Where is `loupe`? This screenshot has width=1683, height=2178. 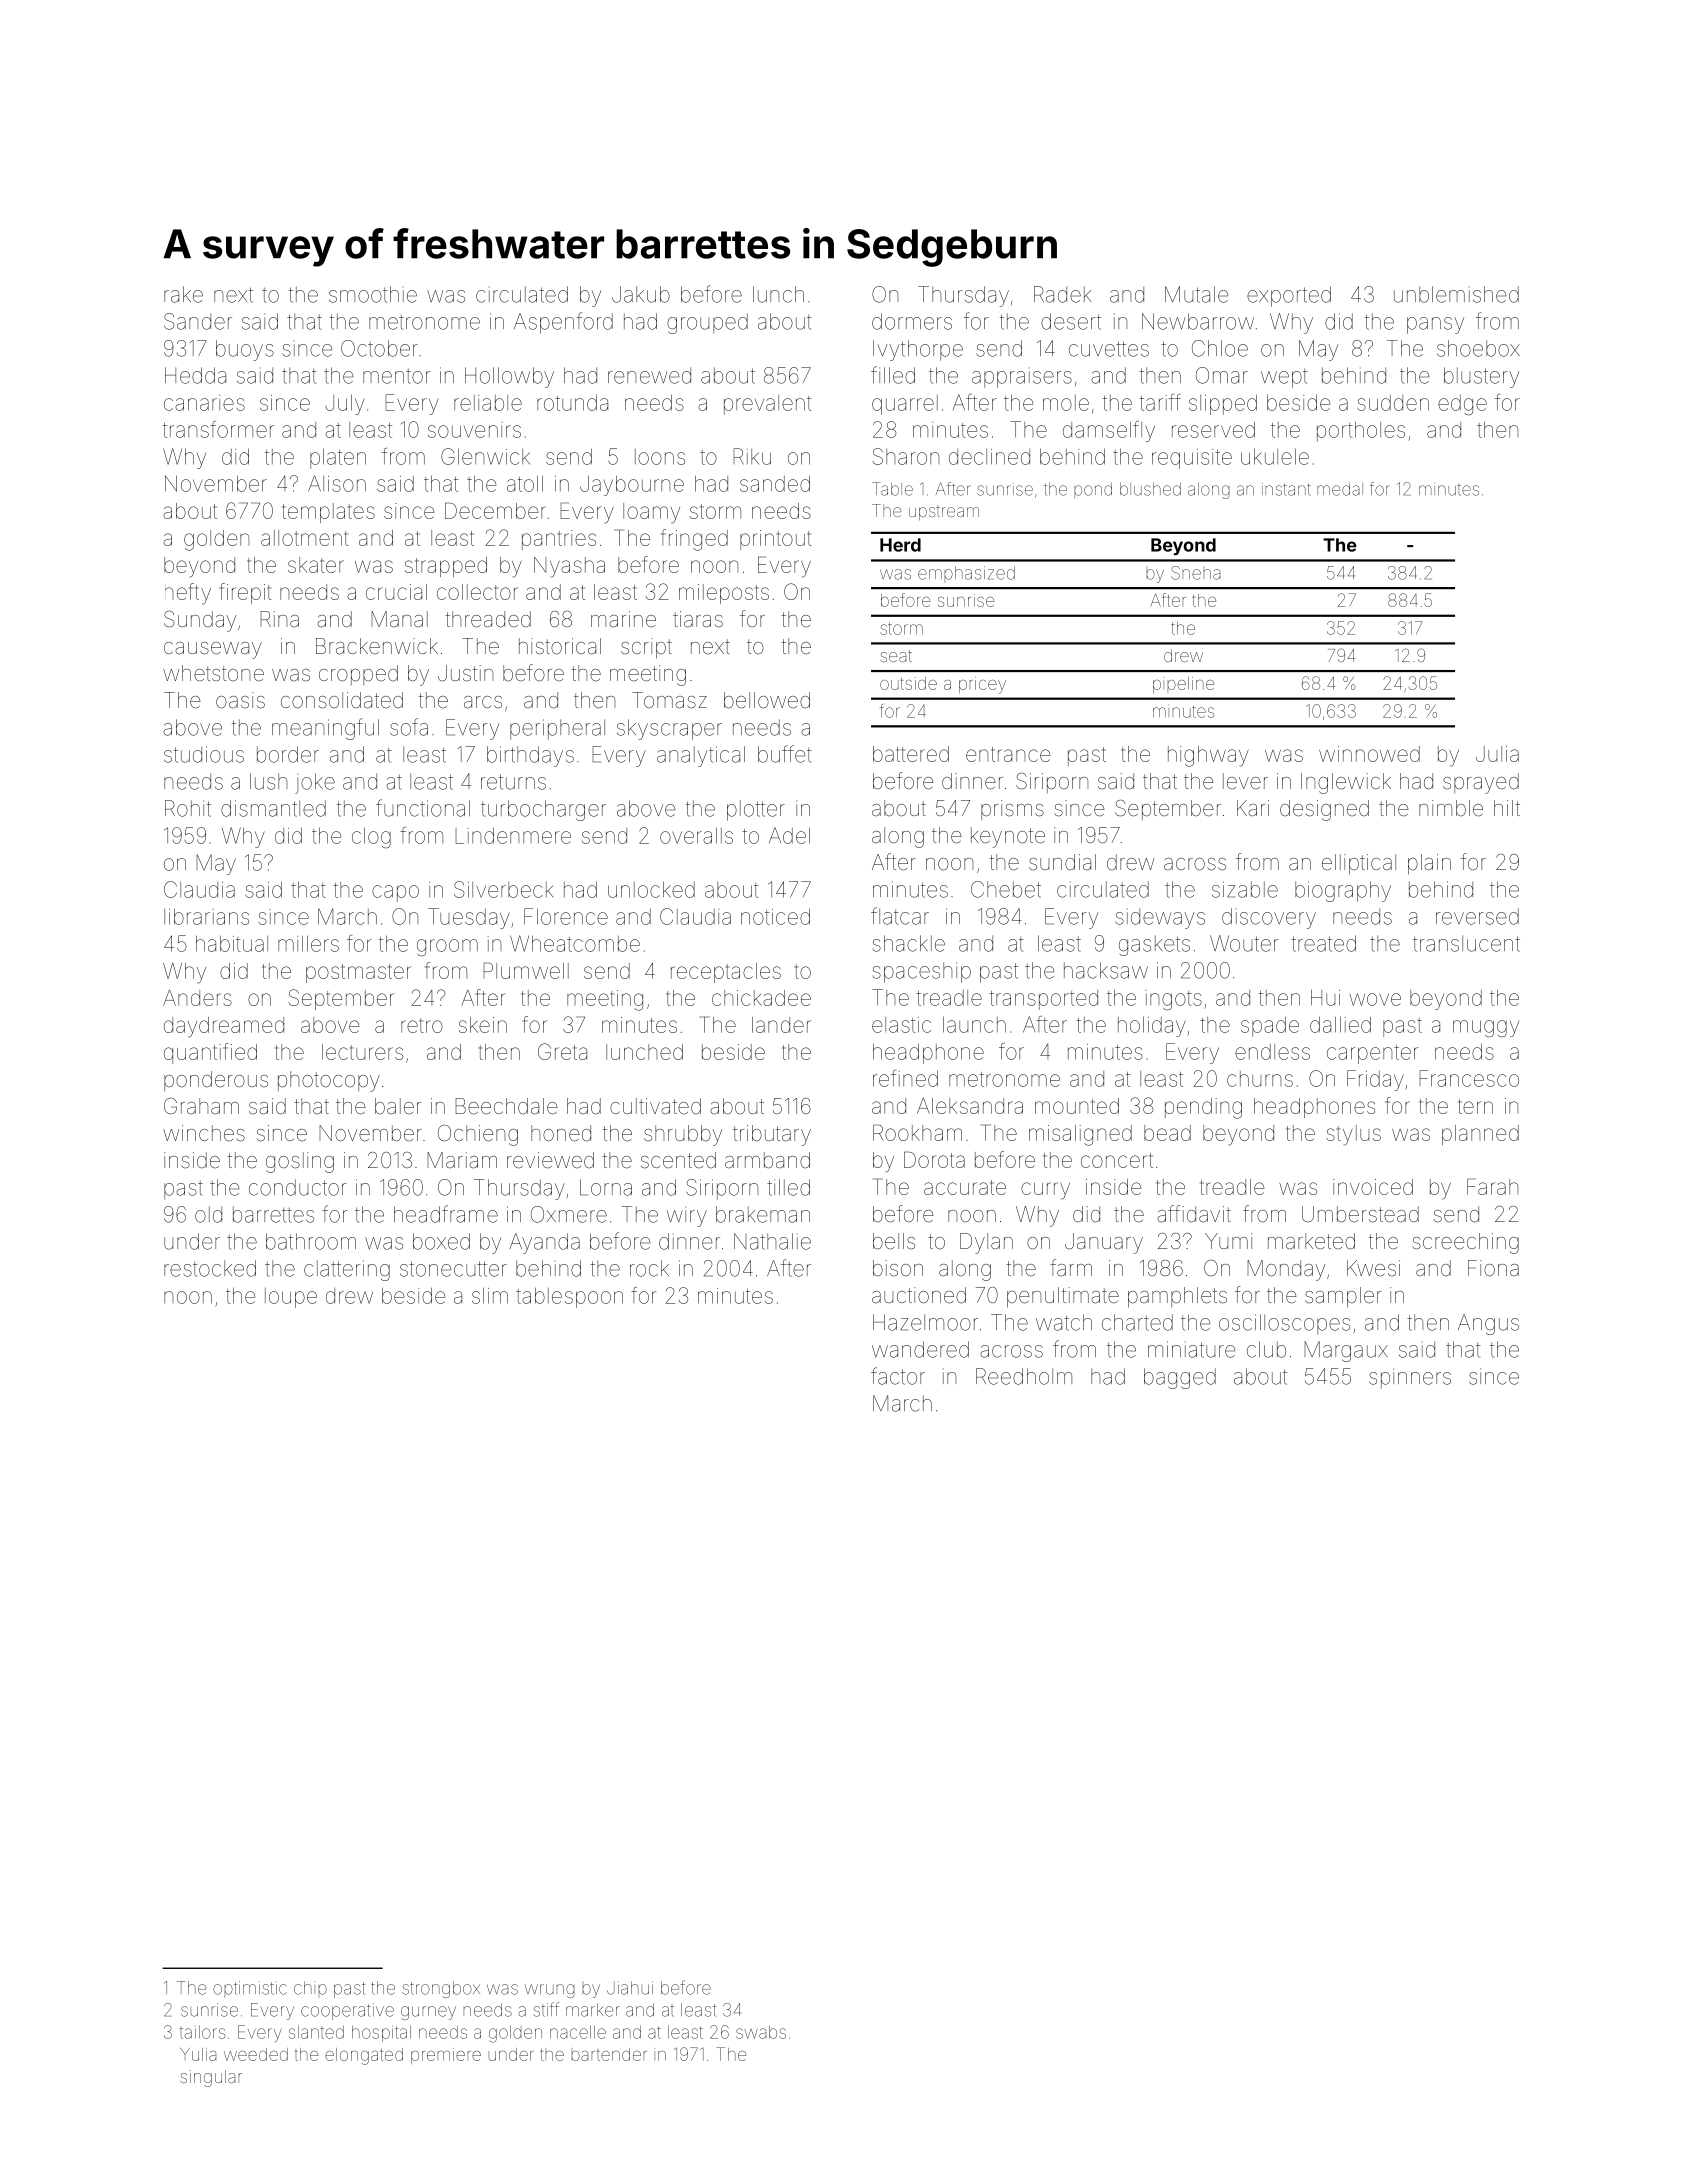
loupe is located at coordinates (291, 1298).
